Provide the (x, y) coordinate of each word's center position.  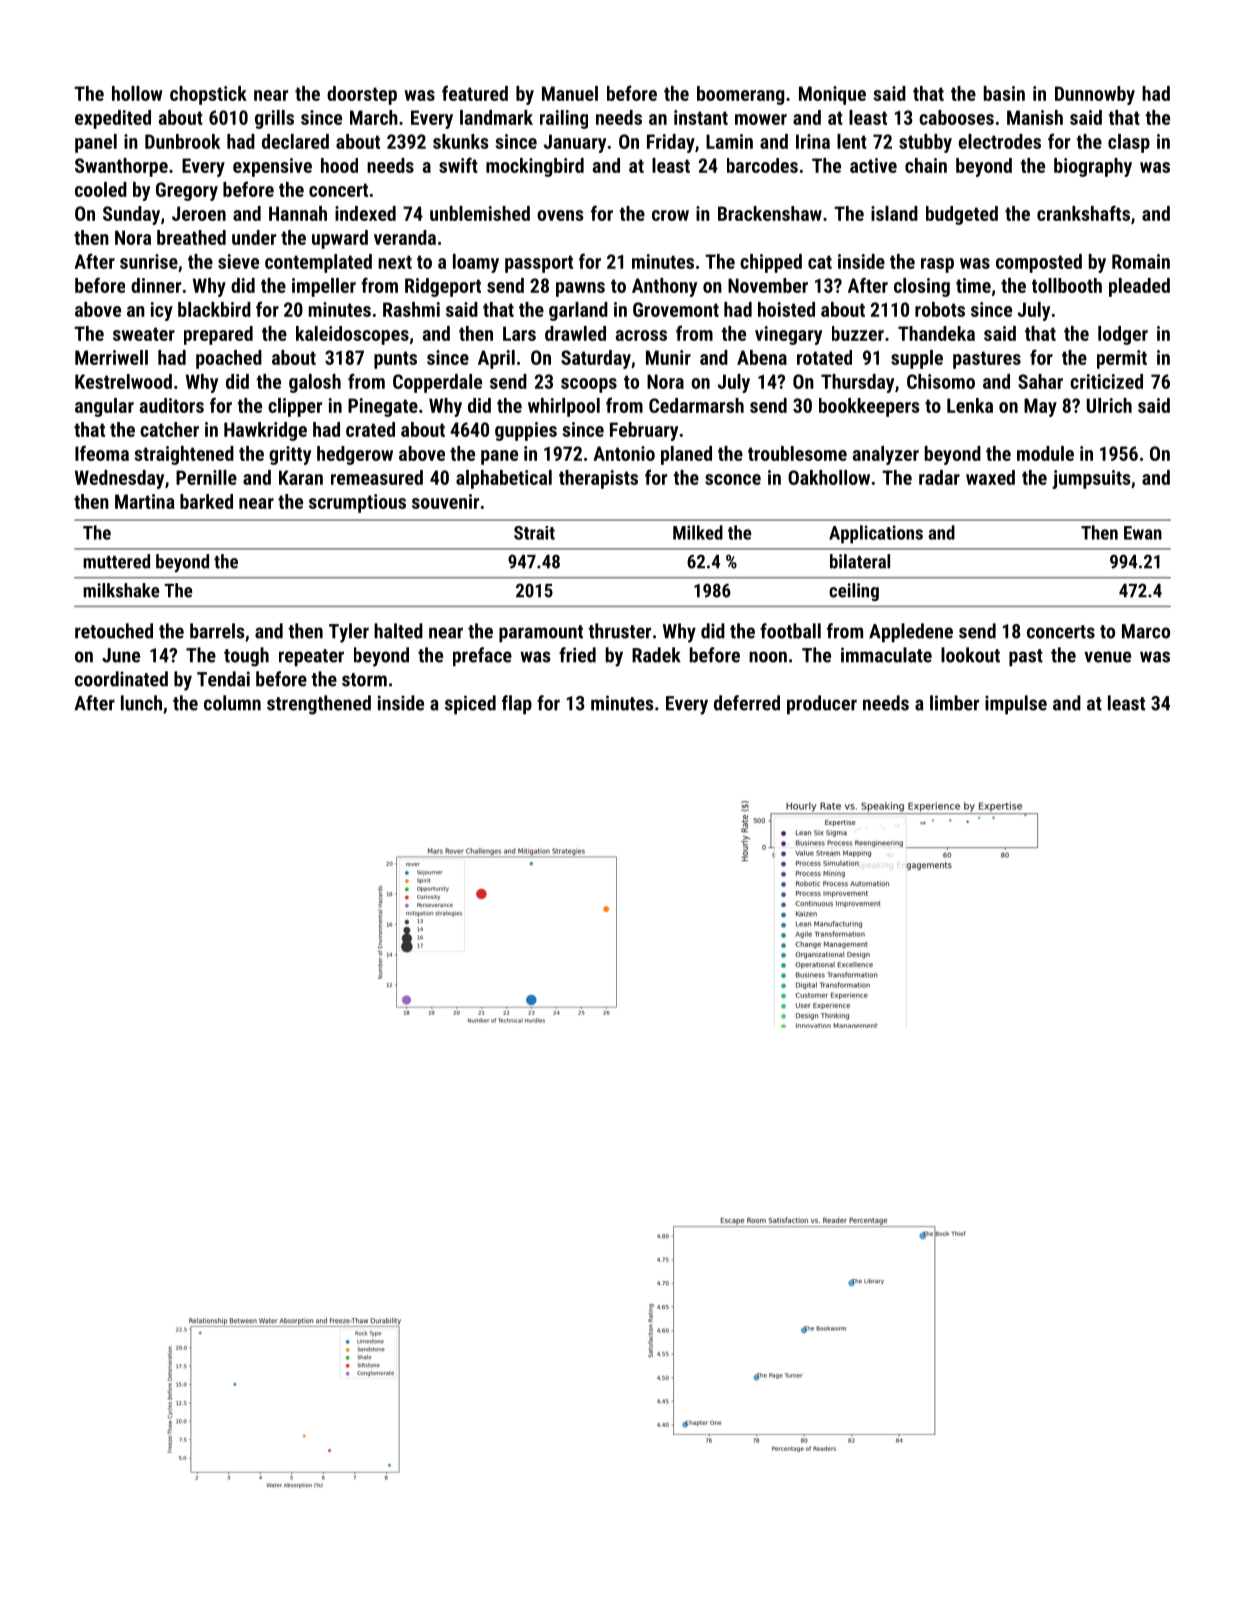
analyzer (885, 455)
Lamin (729, 141)
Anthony (664, 287)
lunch (141, 703)
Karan (301, 477)
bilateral (860, 561)
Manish (1035, 117)
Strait (534, 533)
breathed (191, 237)
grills (274, 119)
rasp (937, 265)
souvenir (445, 501)
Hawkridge (265, 431)
